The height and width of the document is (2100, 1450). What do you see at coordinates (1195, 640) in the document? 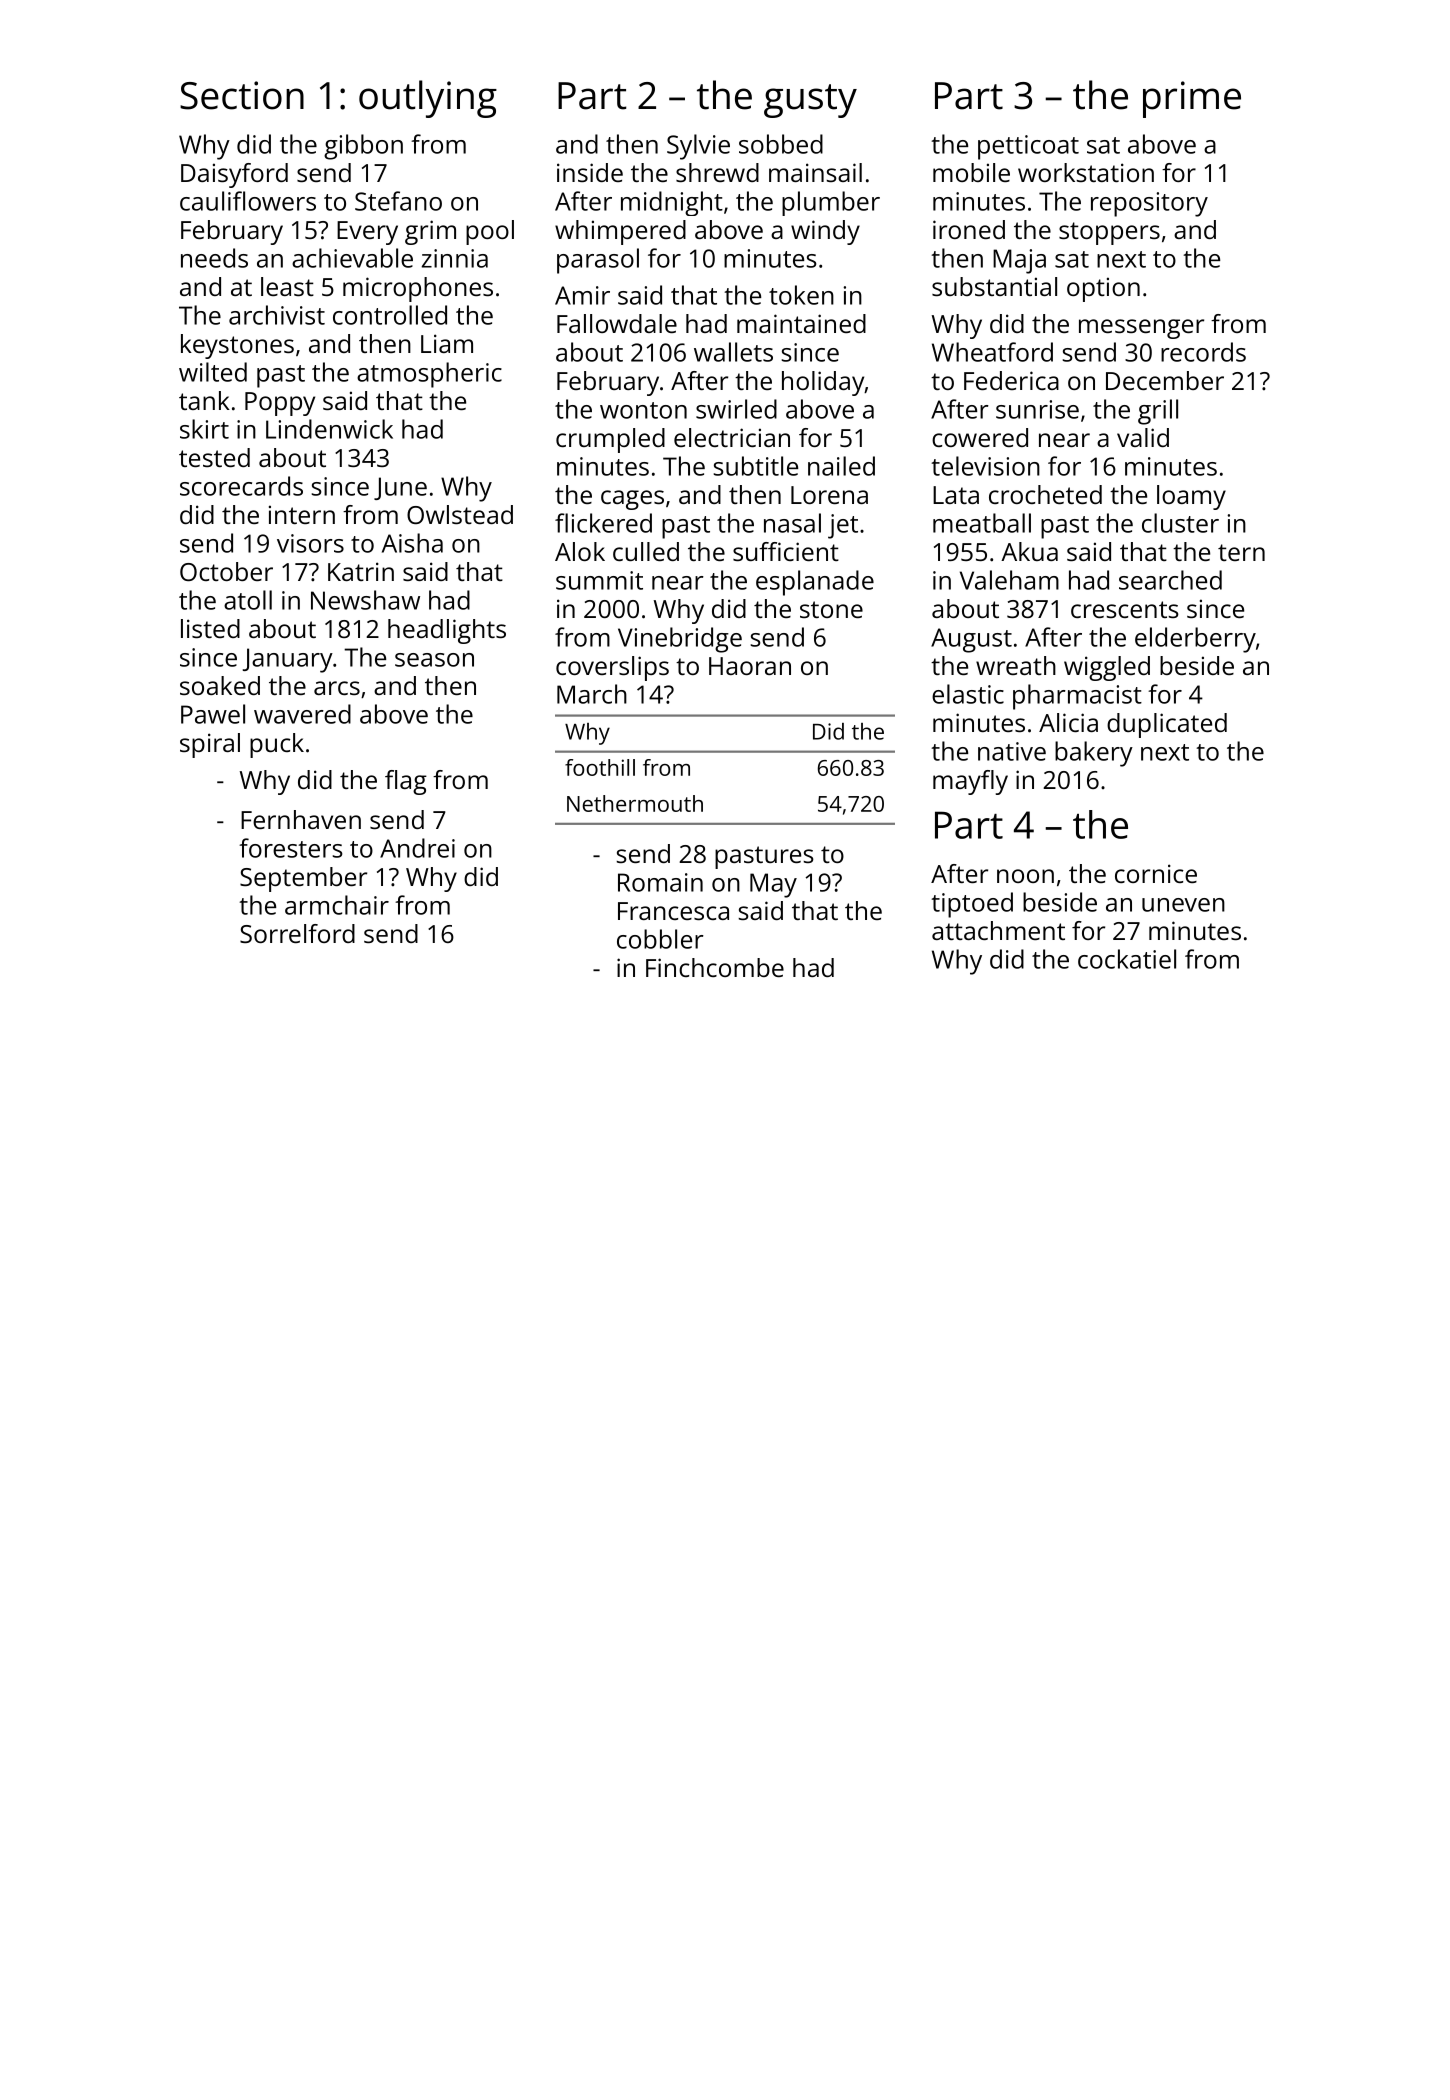
I see `elderberry` at bounding box center [1195, 640].
